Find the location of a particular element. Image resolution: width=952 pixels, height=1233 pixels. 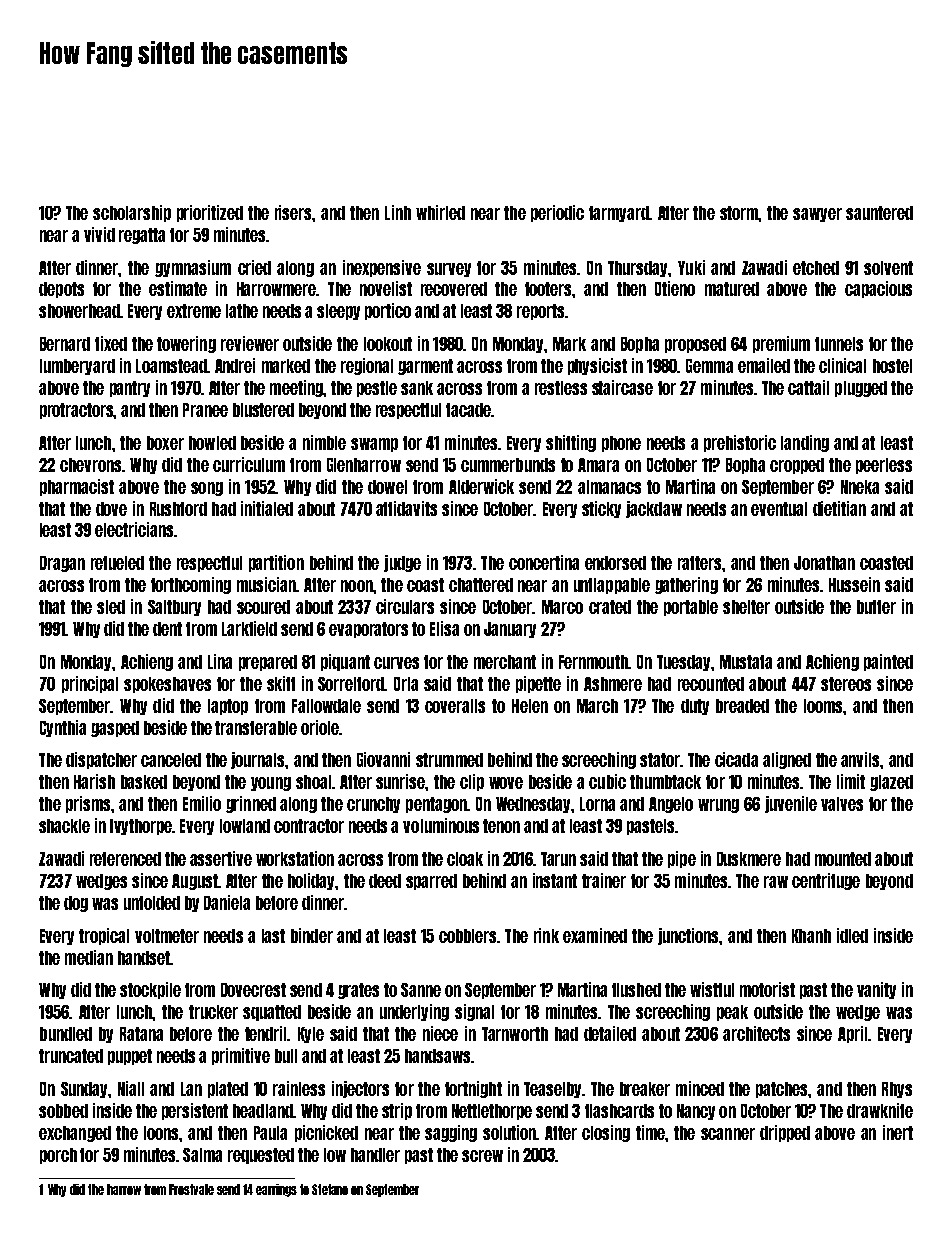

partition is located at coordinates (276, 563).
